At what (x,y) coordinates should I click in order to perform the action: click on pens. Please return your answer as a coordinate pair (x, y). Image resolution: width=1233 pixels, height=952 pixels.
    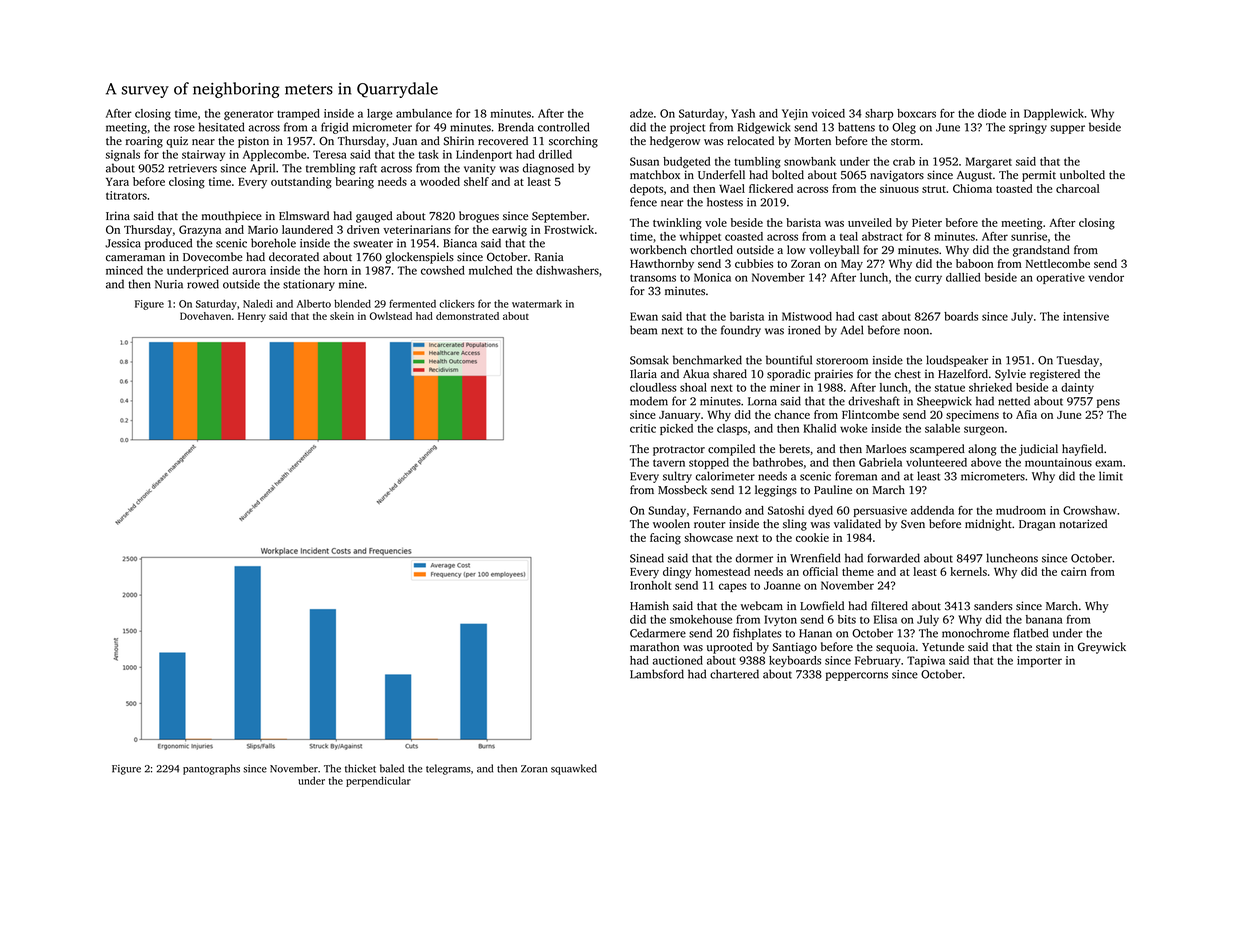
    Looking at the image, I should click on (1108, 403).
